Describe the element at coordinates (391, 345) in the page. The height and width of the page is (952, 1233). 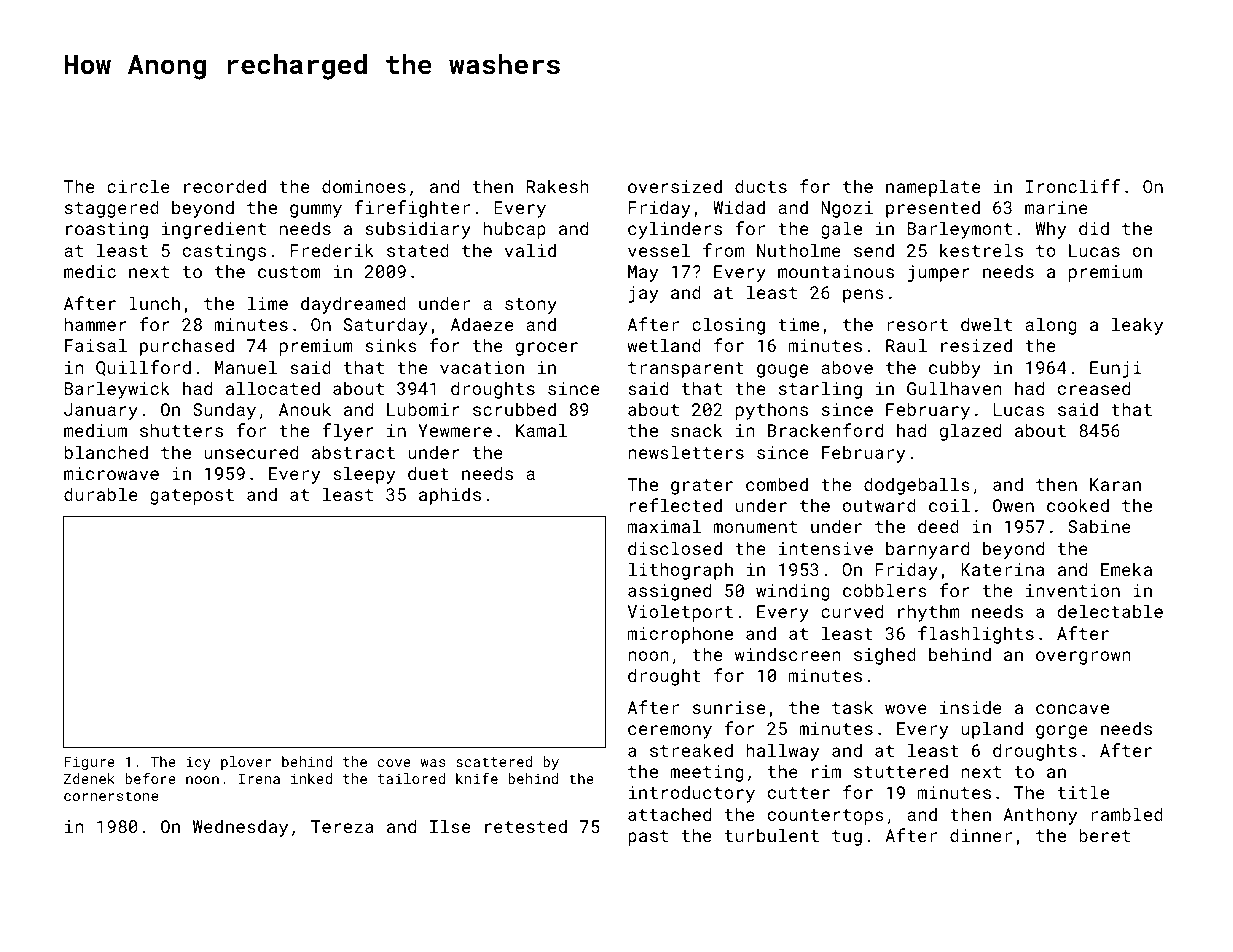
I see `sinks` at that location.
